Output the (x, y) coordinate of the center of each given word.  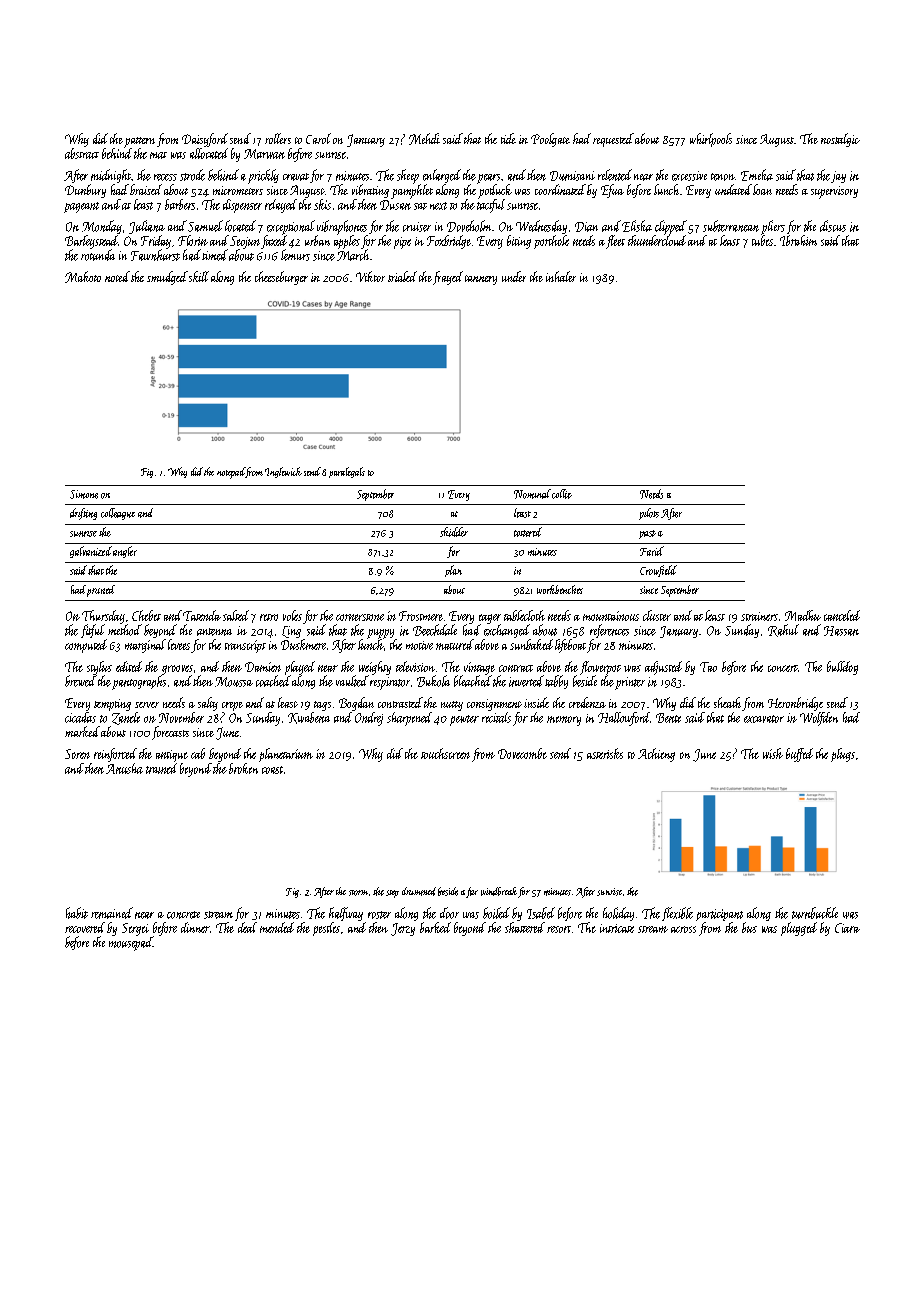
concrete (183, 915)
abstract (82, 153)
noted (117, 276)
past (647, 534)
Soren (77, 754)
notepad (231, 473)
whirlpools (711, 140)
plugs (843, 755)
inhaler (561, 276)
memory (564, 721)
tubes (762, 240)
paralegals (347, 472)
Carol (318, 138)
